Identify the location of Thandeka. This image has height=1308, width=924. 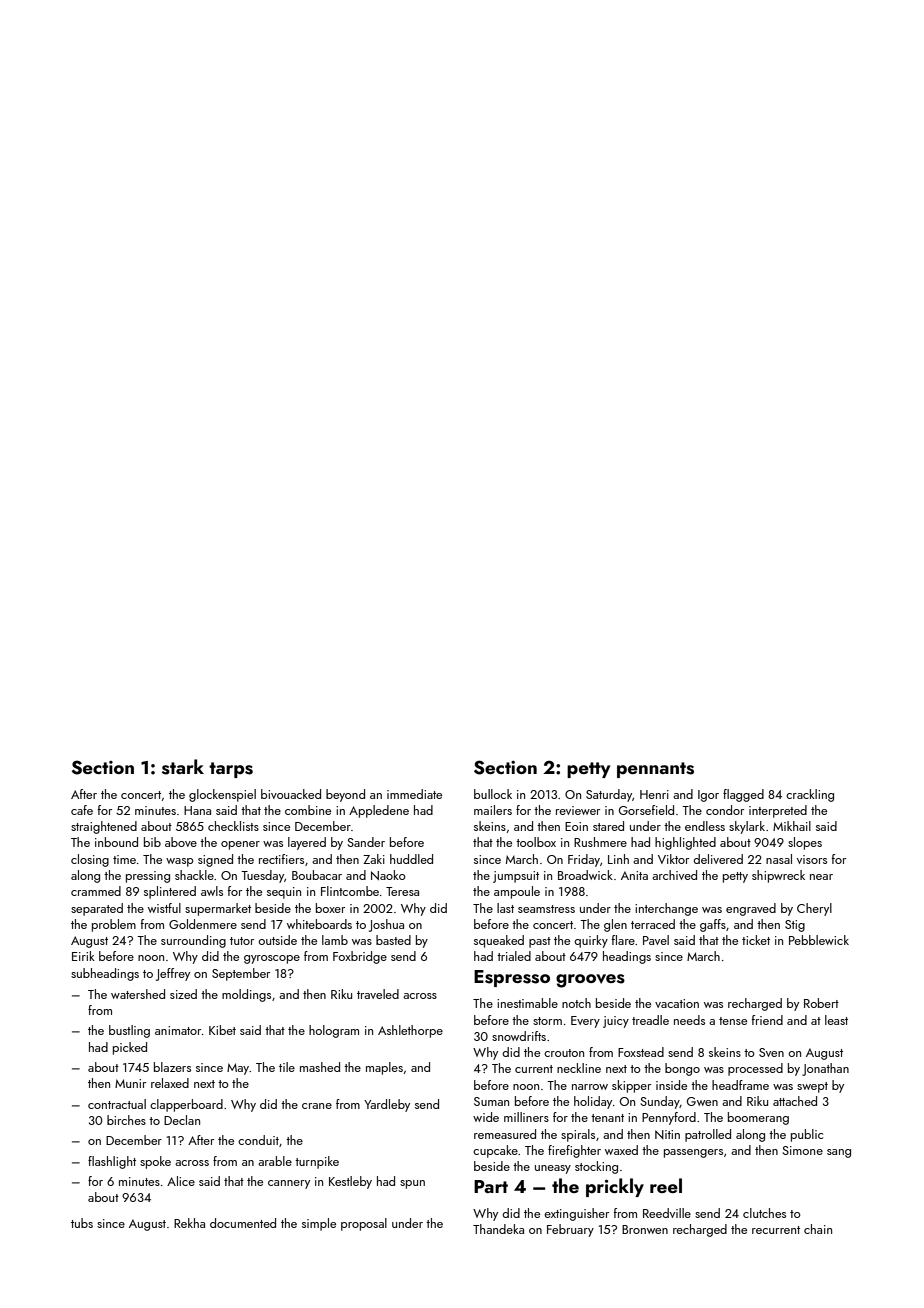
(498, 1229).
